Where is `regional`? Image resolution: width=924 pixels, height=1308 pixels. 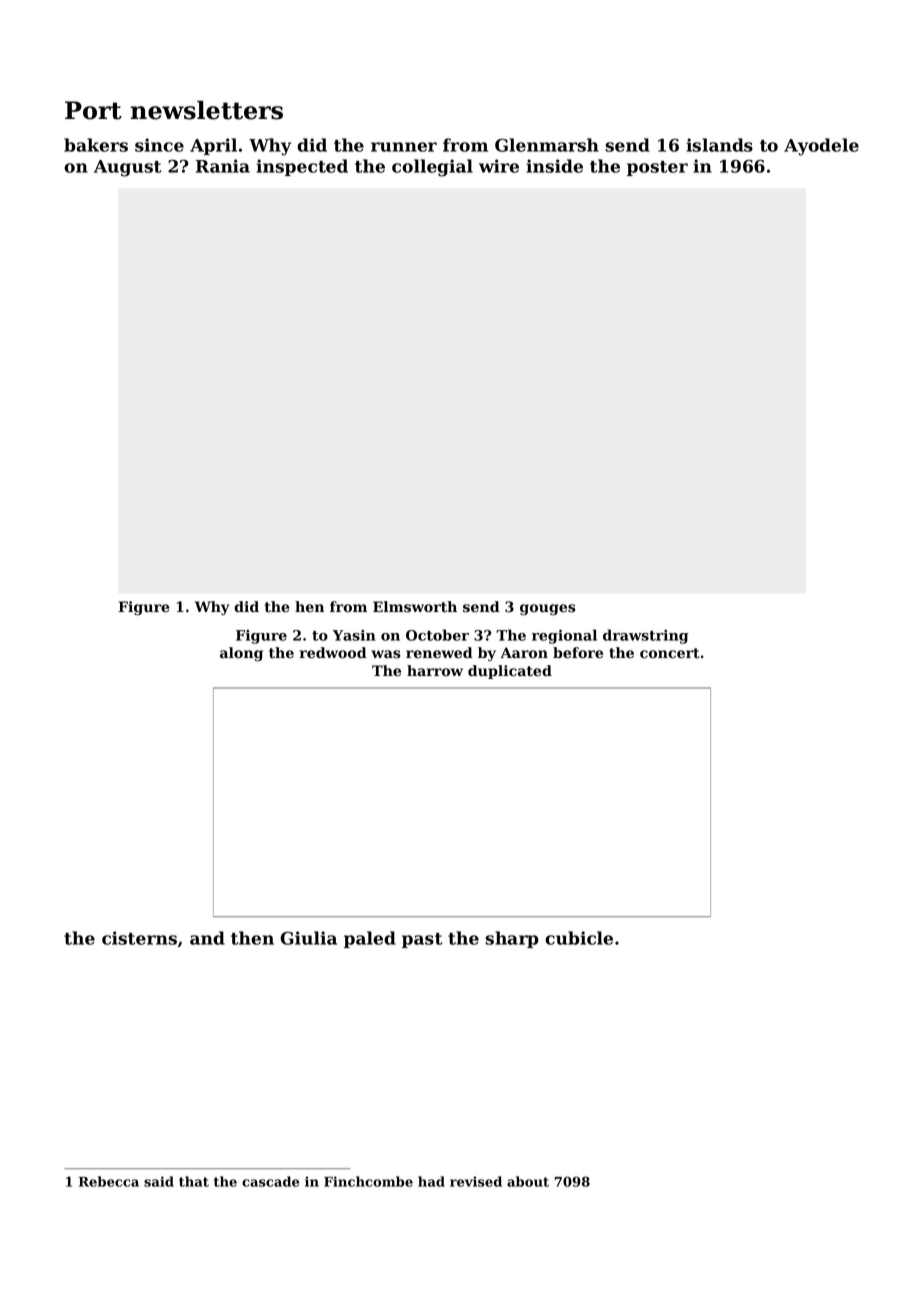
regional is located at coordinates (564, 636).
